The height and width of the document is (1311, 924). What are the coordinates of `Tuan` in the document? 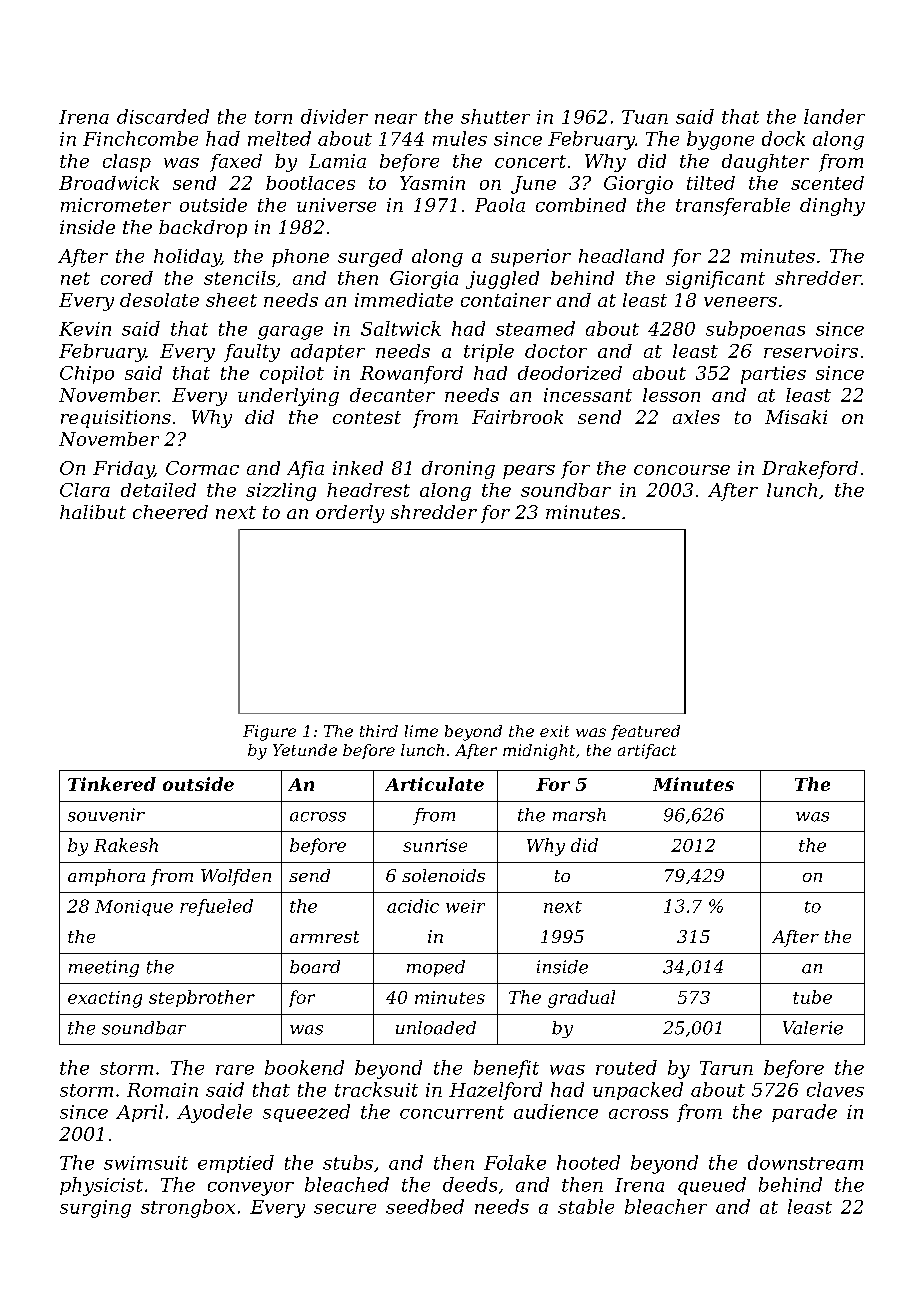 It's located at (645, 117).
